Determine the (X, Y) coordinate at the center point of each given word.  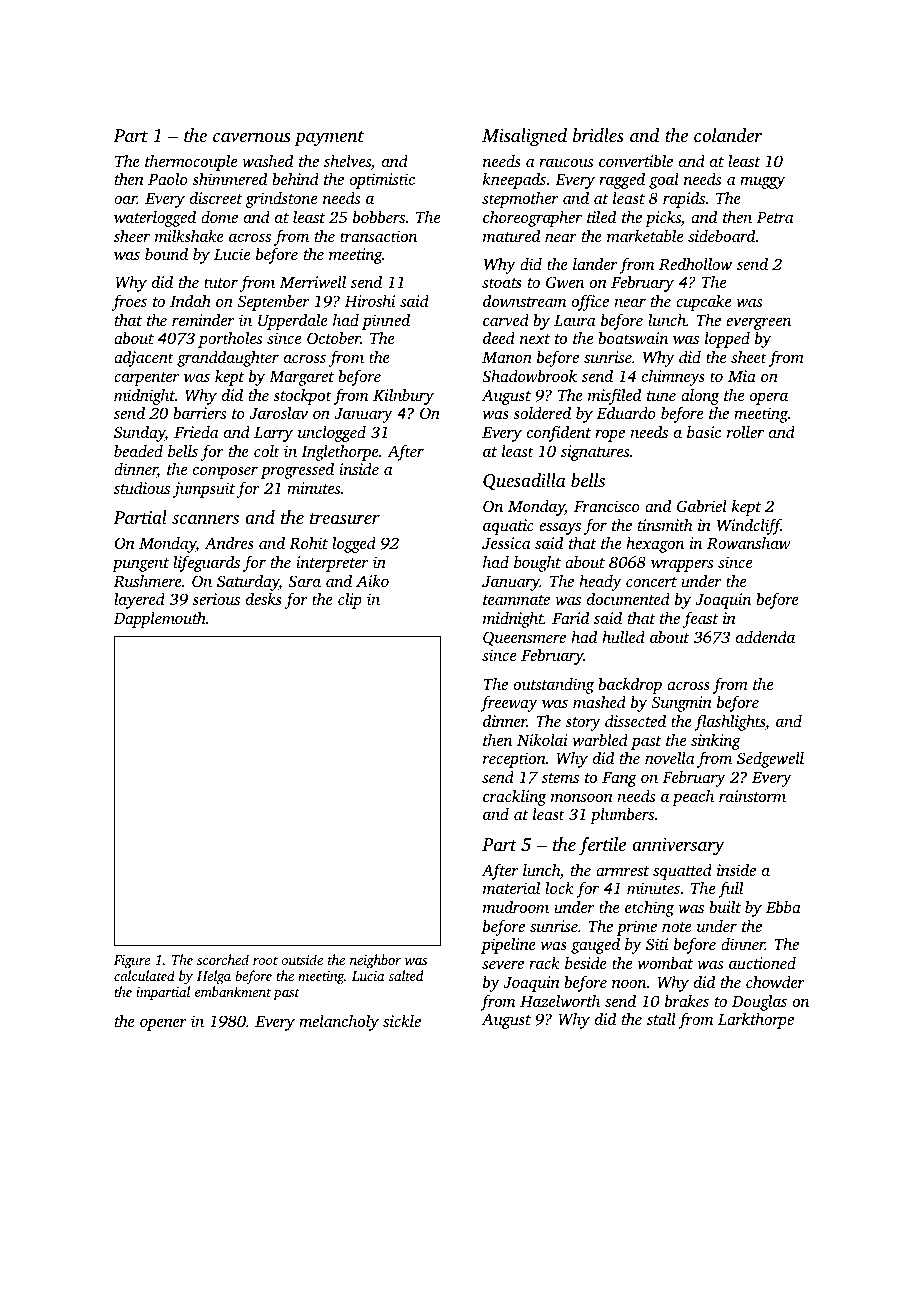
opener (163, 1025)
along (700, 397)
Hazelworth (560, 1000)
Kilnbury (403, 396)
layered (139, 600)
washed (267, 160)
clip (350, 600)
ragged (622, 180)
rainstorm (752, 796)
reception (514, 760)
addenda (765, 637)
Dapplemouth (160, 619)
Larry (273, 434)
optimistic (382, 181)
